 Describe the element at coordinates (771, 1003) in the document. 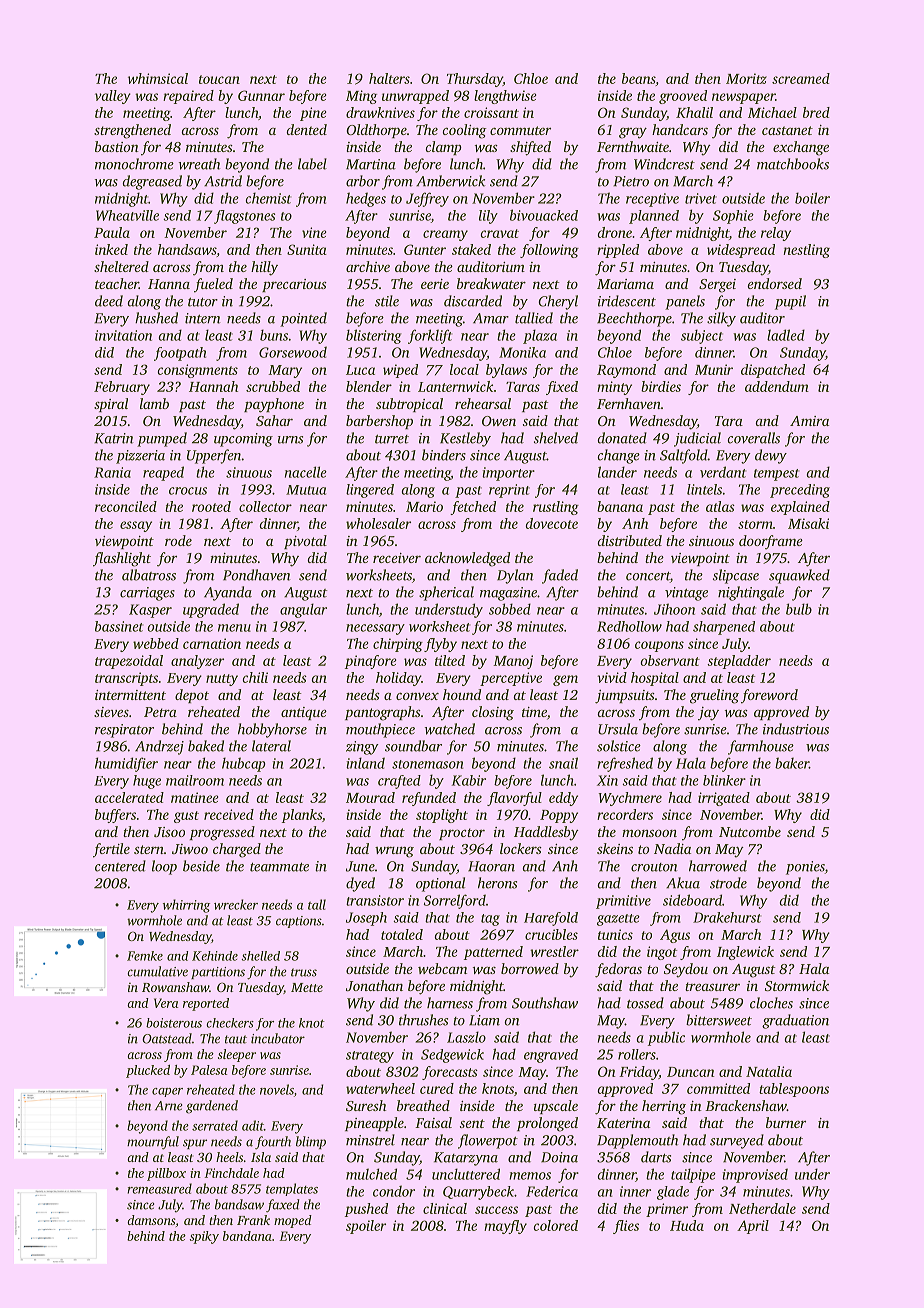

I see `cloches` at that location.
